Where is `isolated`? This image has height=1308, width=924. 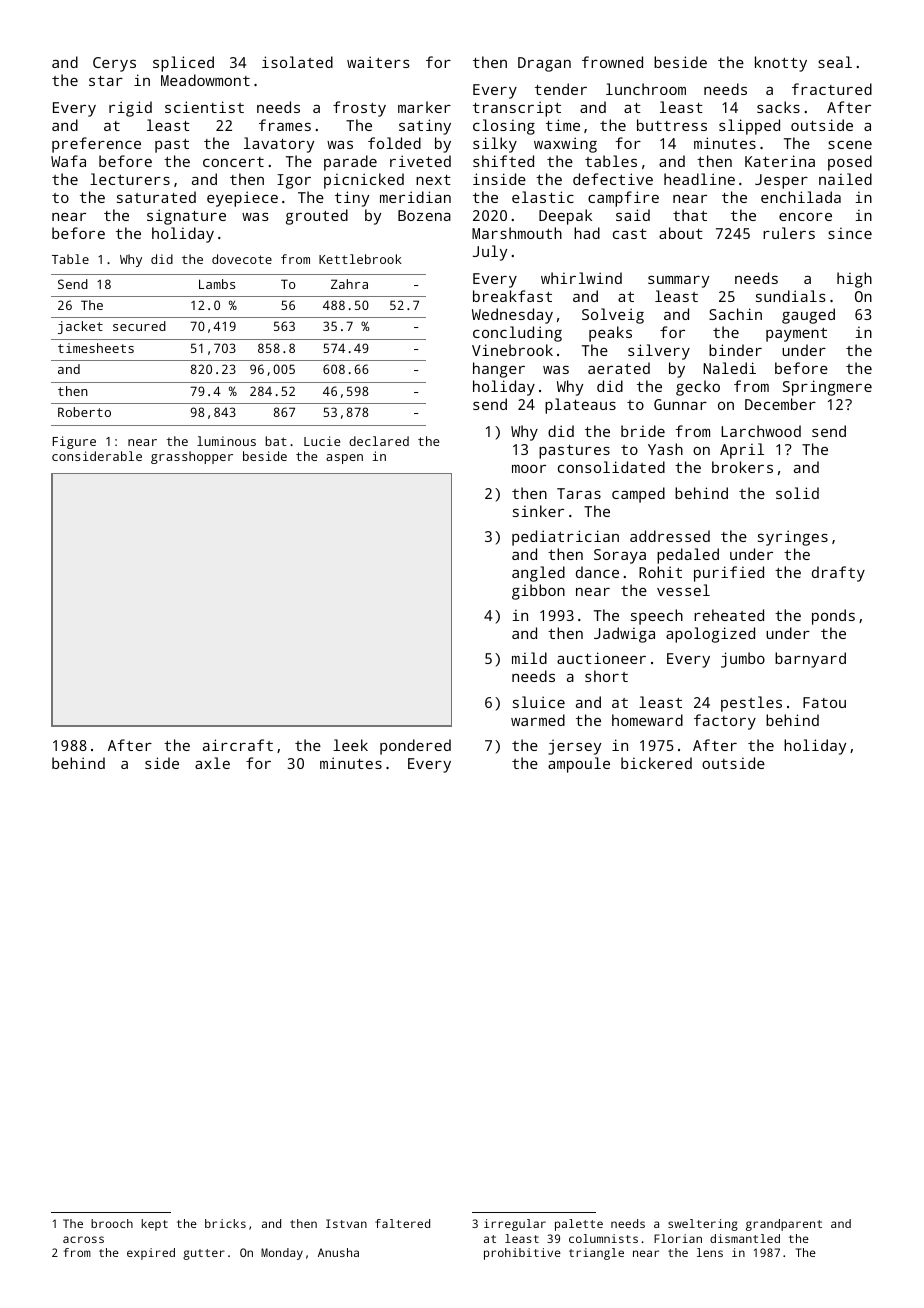 isolated is located at coordinates (297, 62).
